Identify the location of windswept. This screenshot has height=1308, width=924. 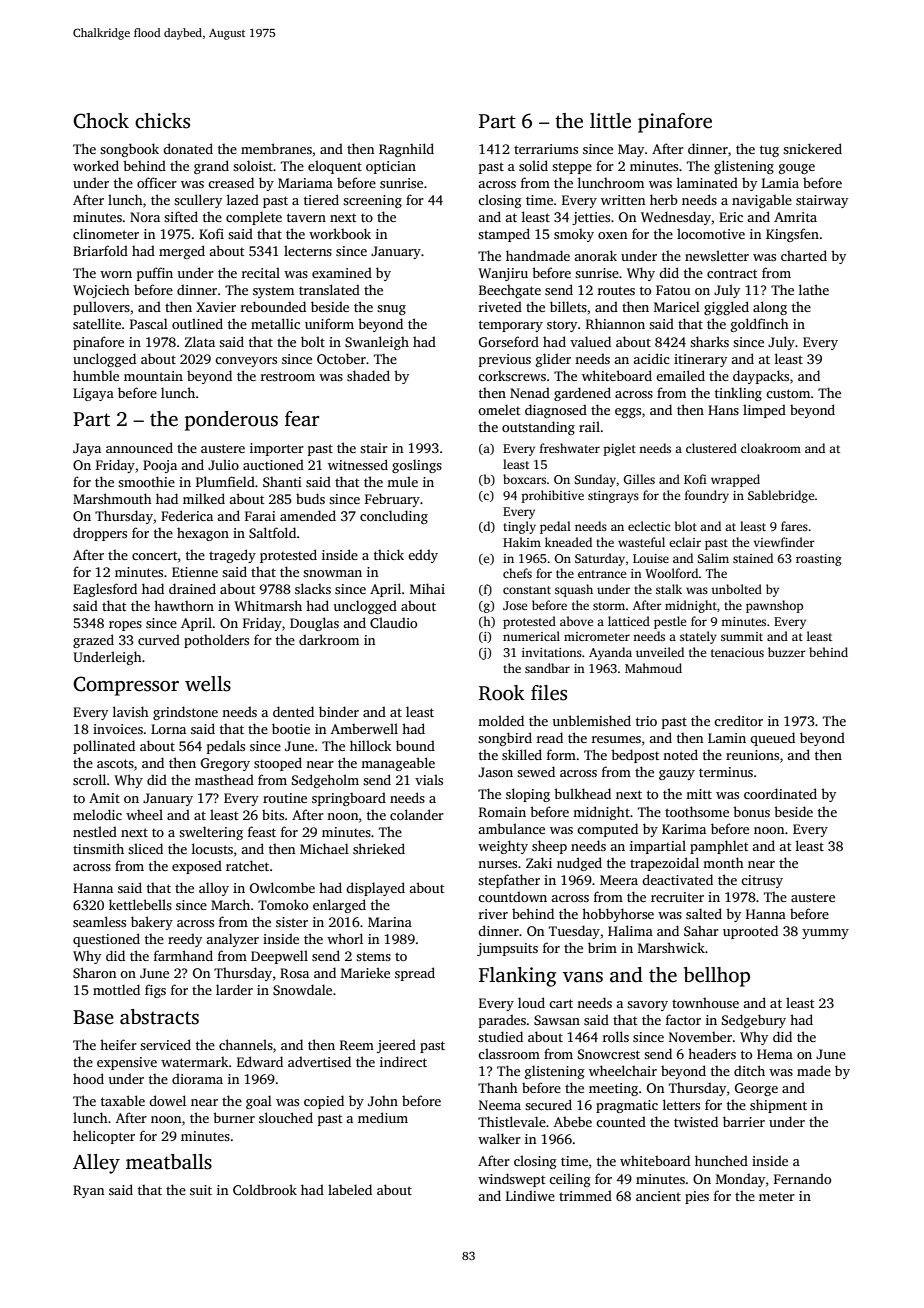
(511, 1180).
